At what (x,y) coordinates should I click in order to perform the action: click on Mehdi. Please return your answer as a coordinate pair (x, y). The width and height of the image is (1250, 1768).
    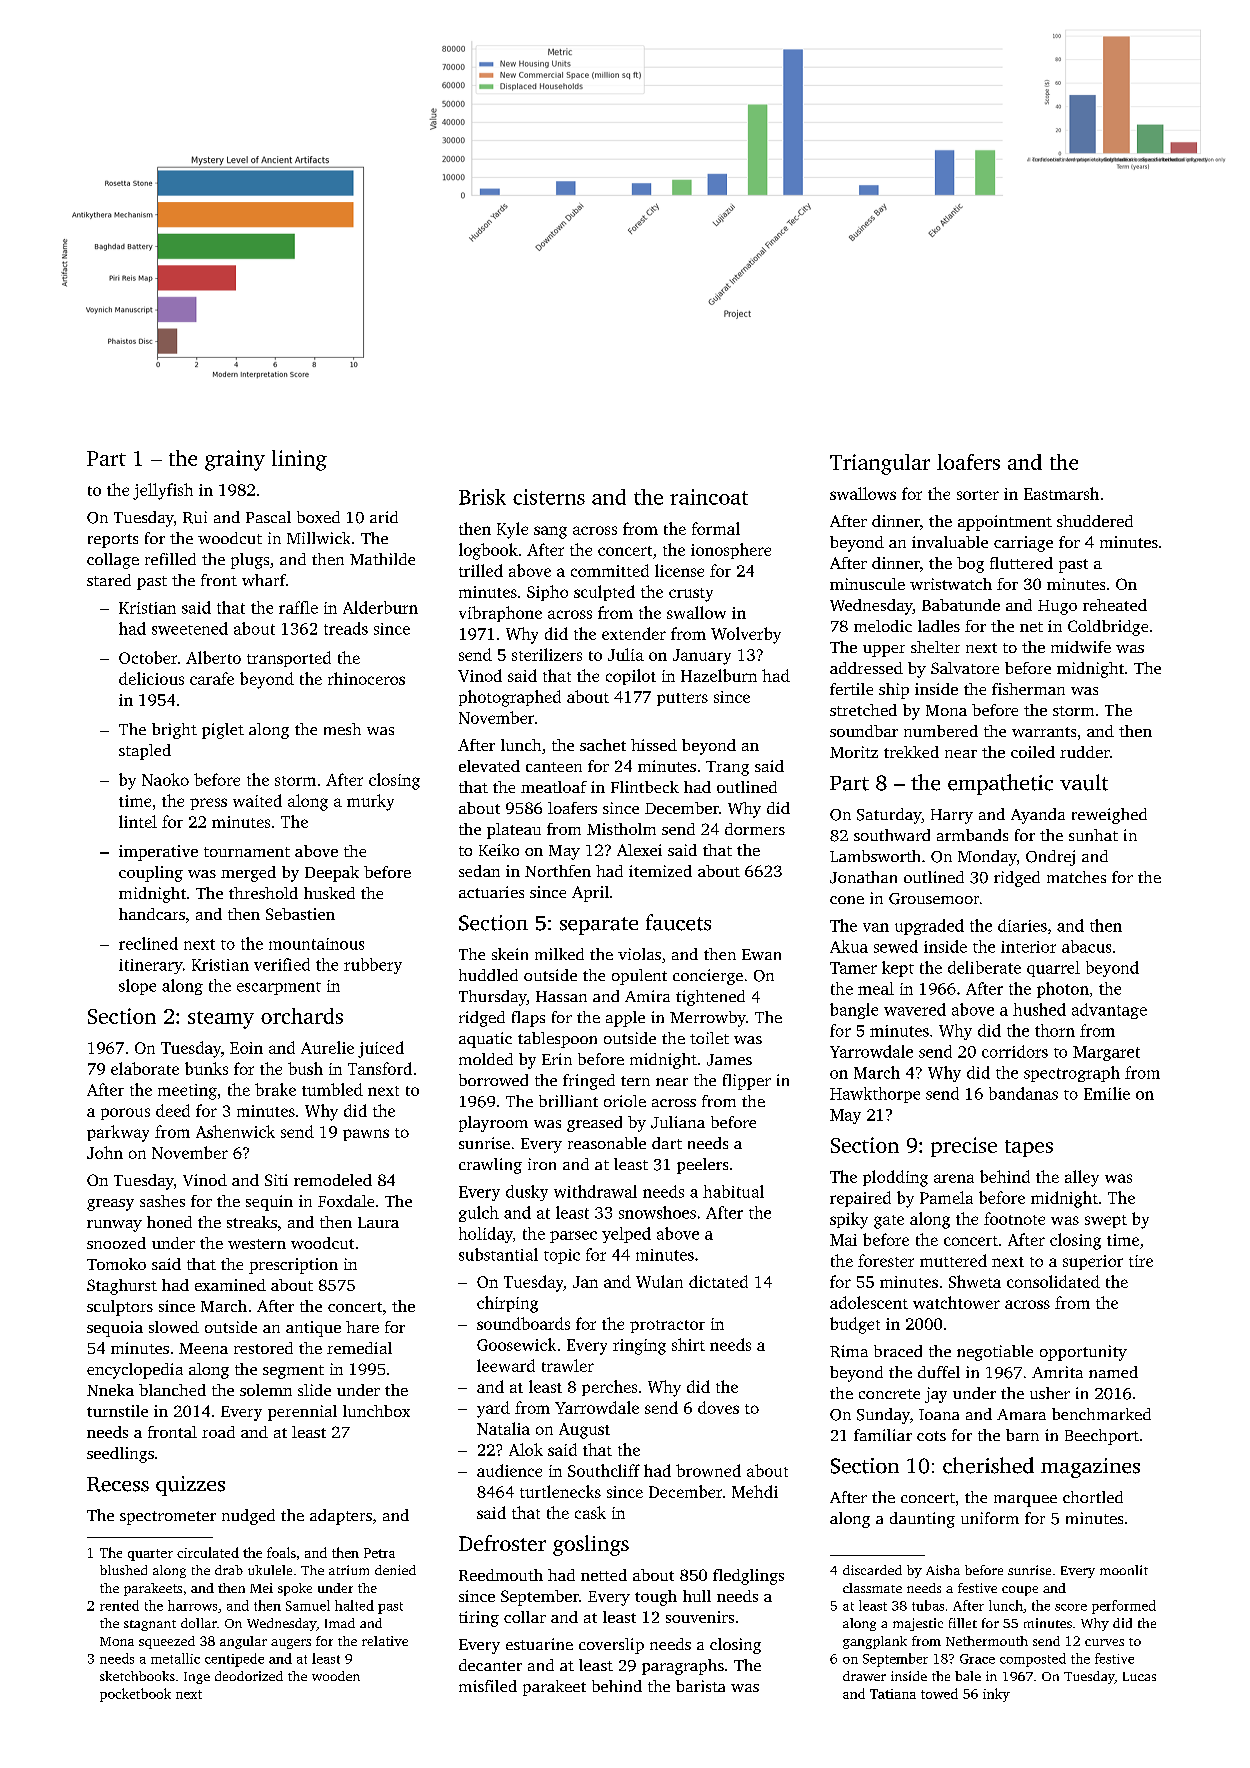
    Looking at the image, I should click on (755, 1491).
